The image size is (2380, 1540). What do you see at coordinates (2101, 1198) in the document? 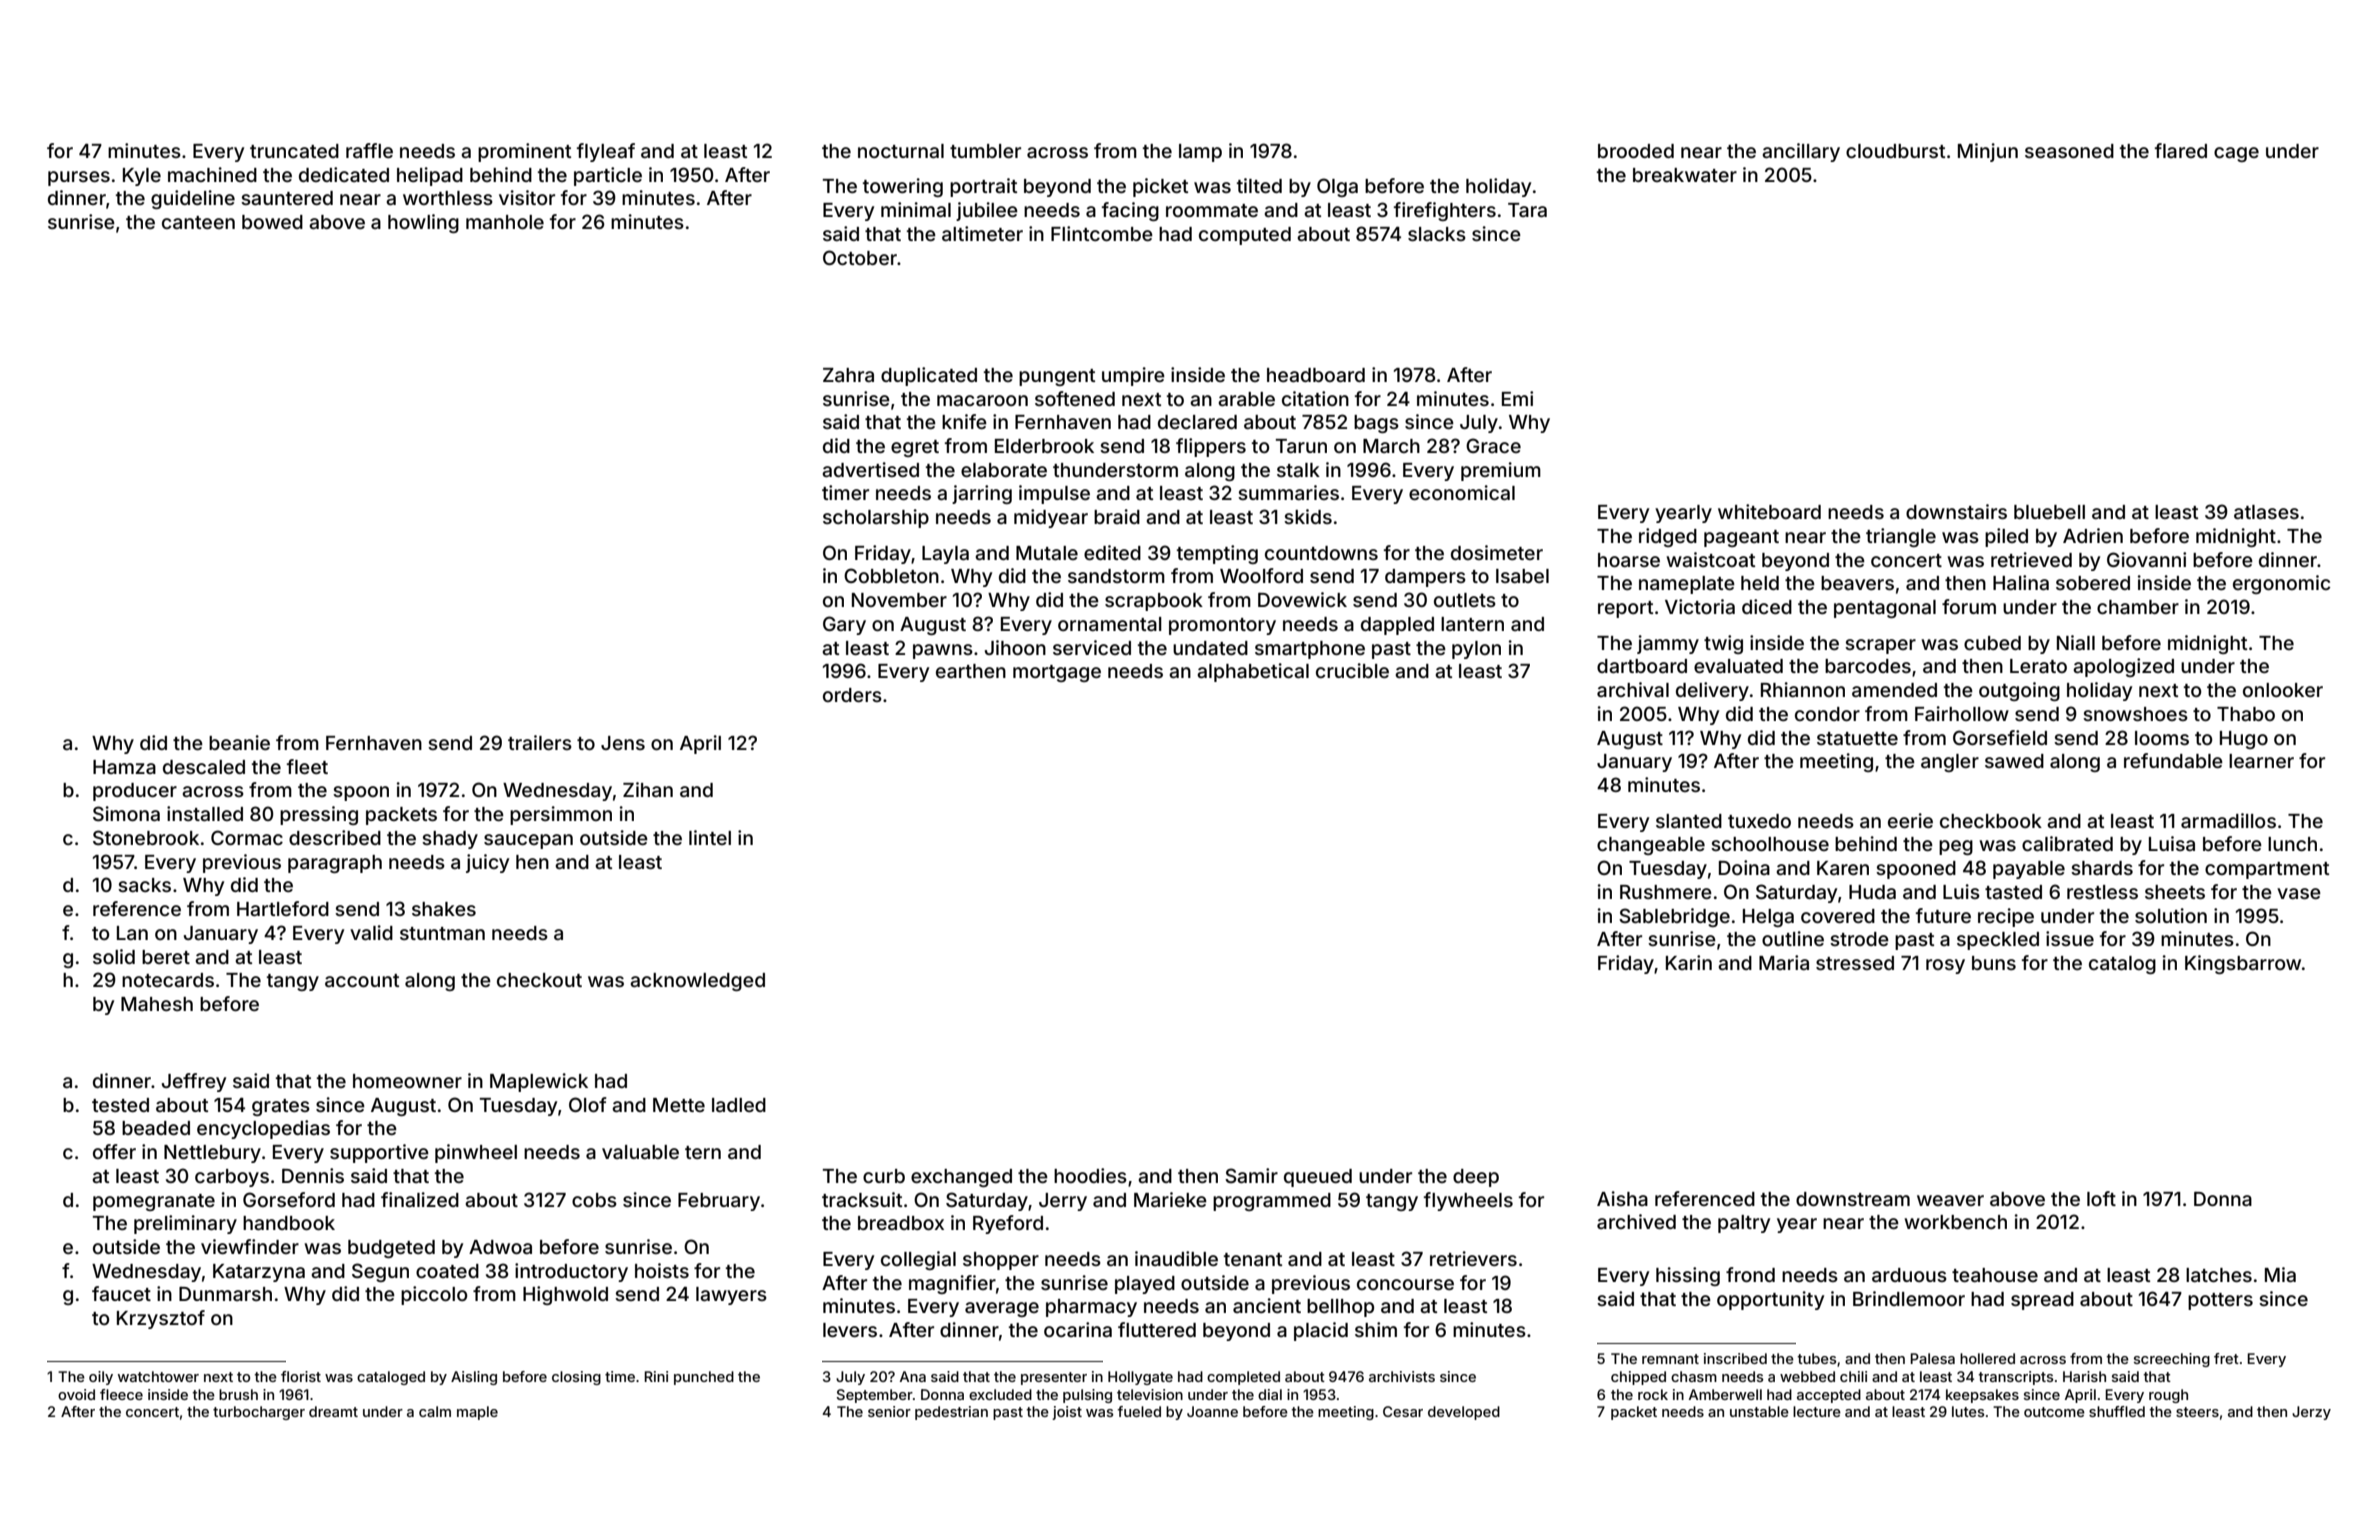
I see `loft` at bounding box center [2101, 1198].
